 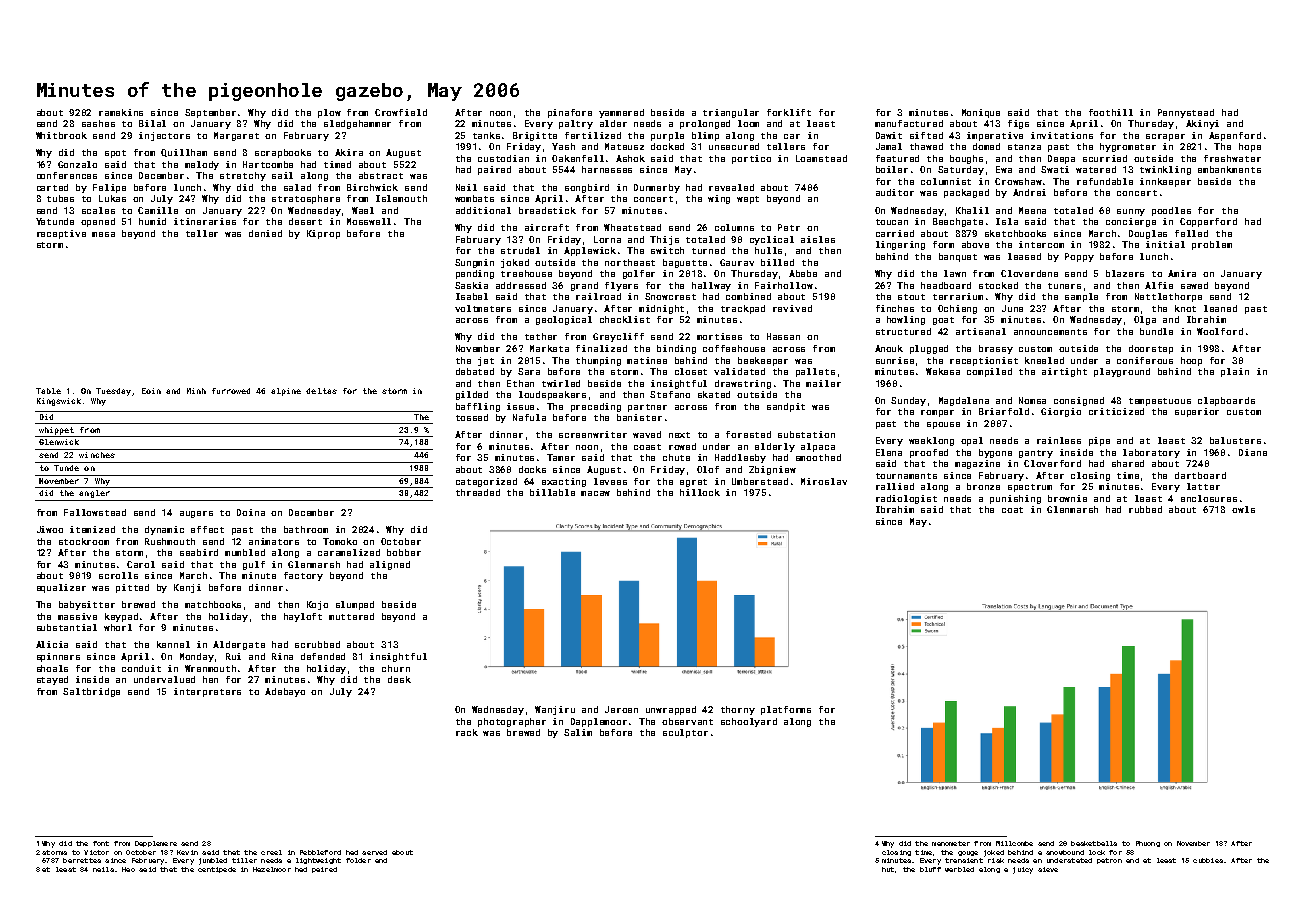 I want to click on sculptor, so click(x=685, y=733).
